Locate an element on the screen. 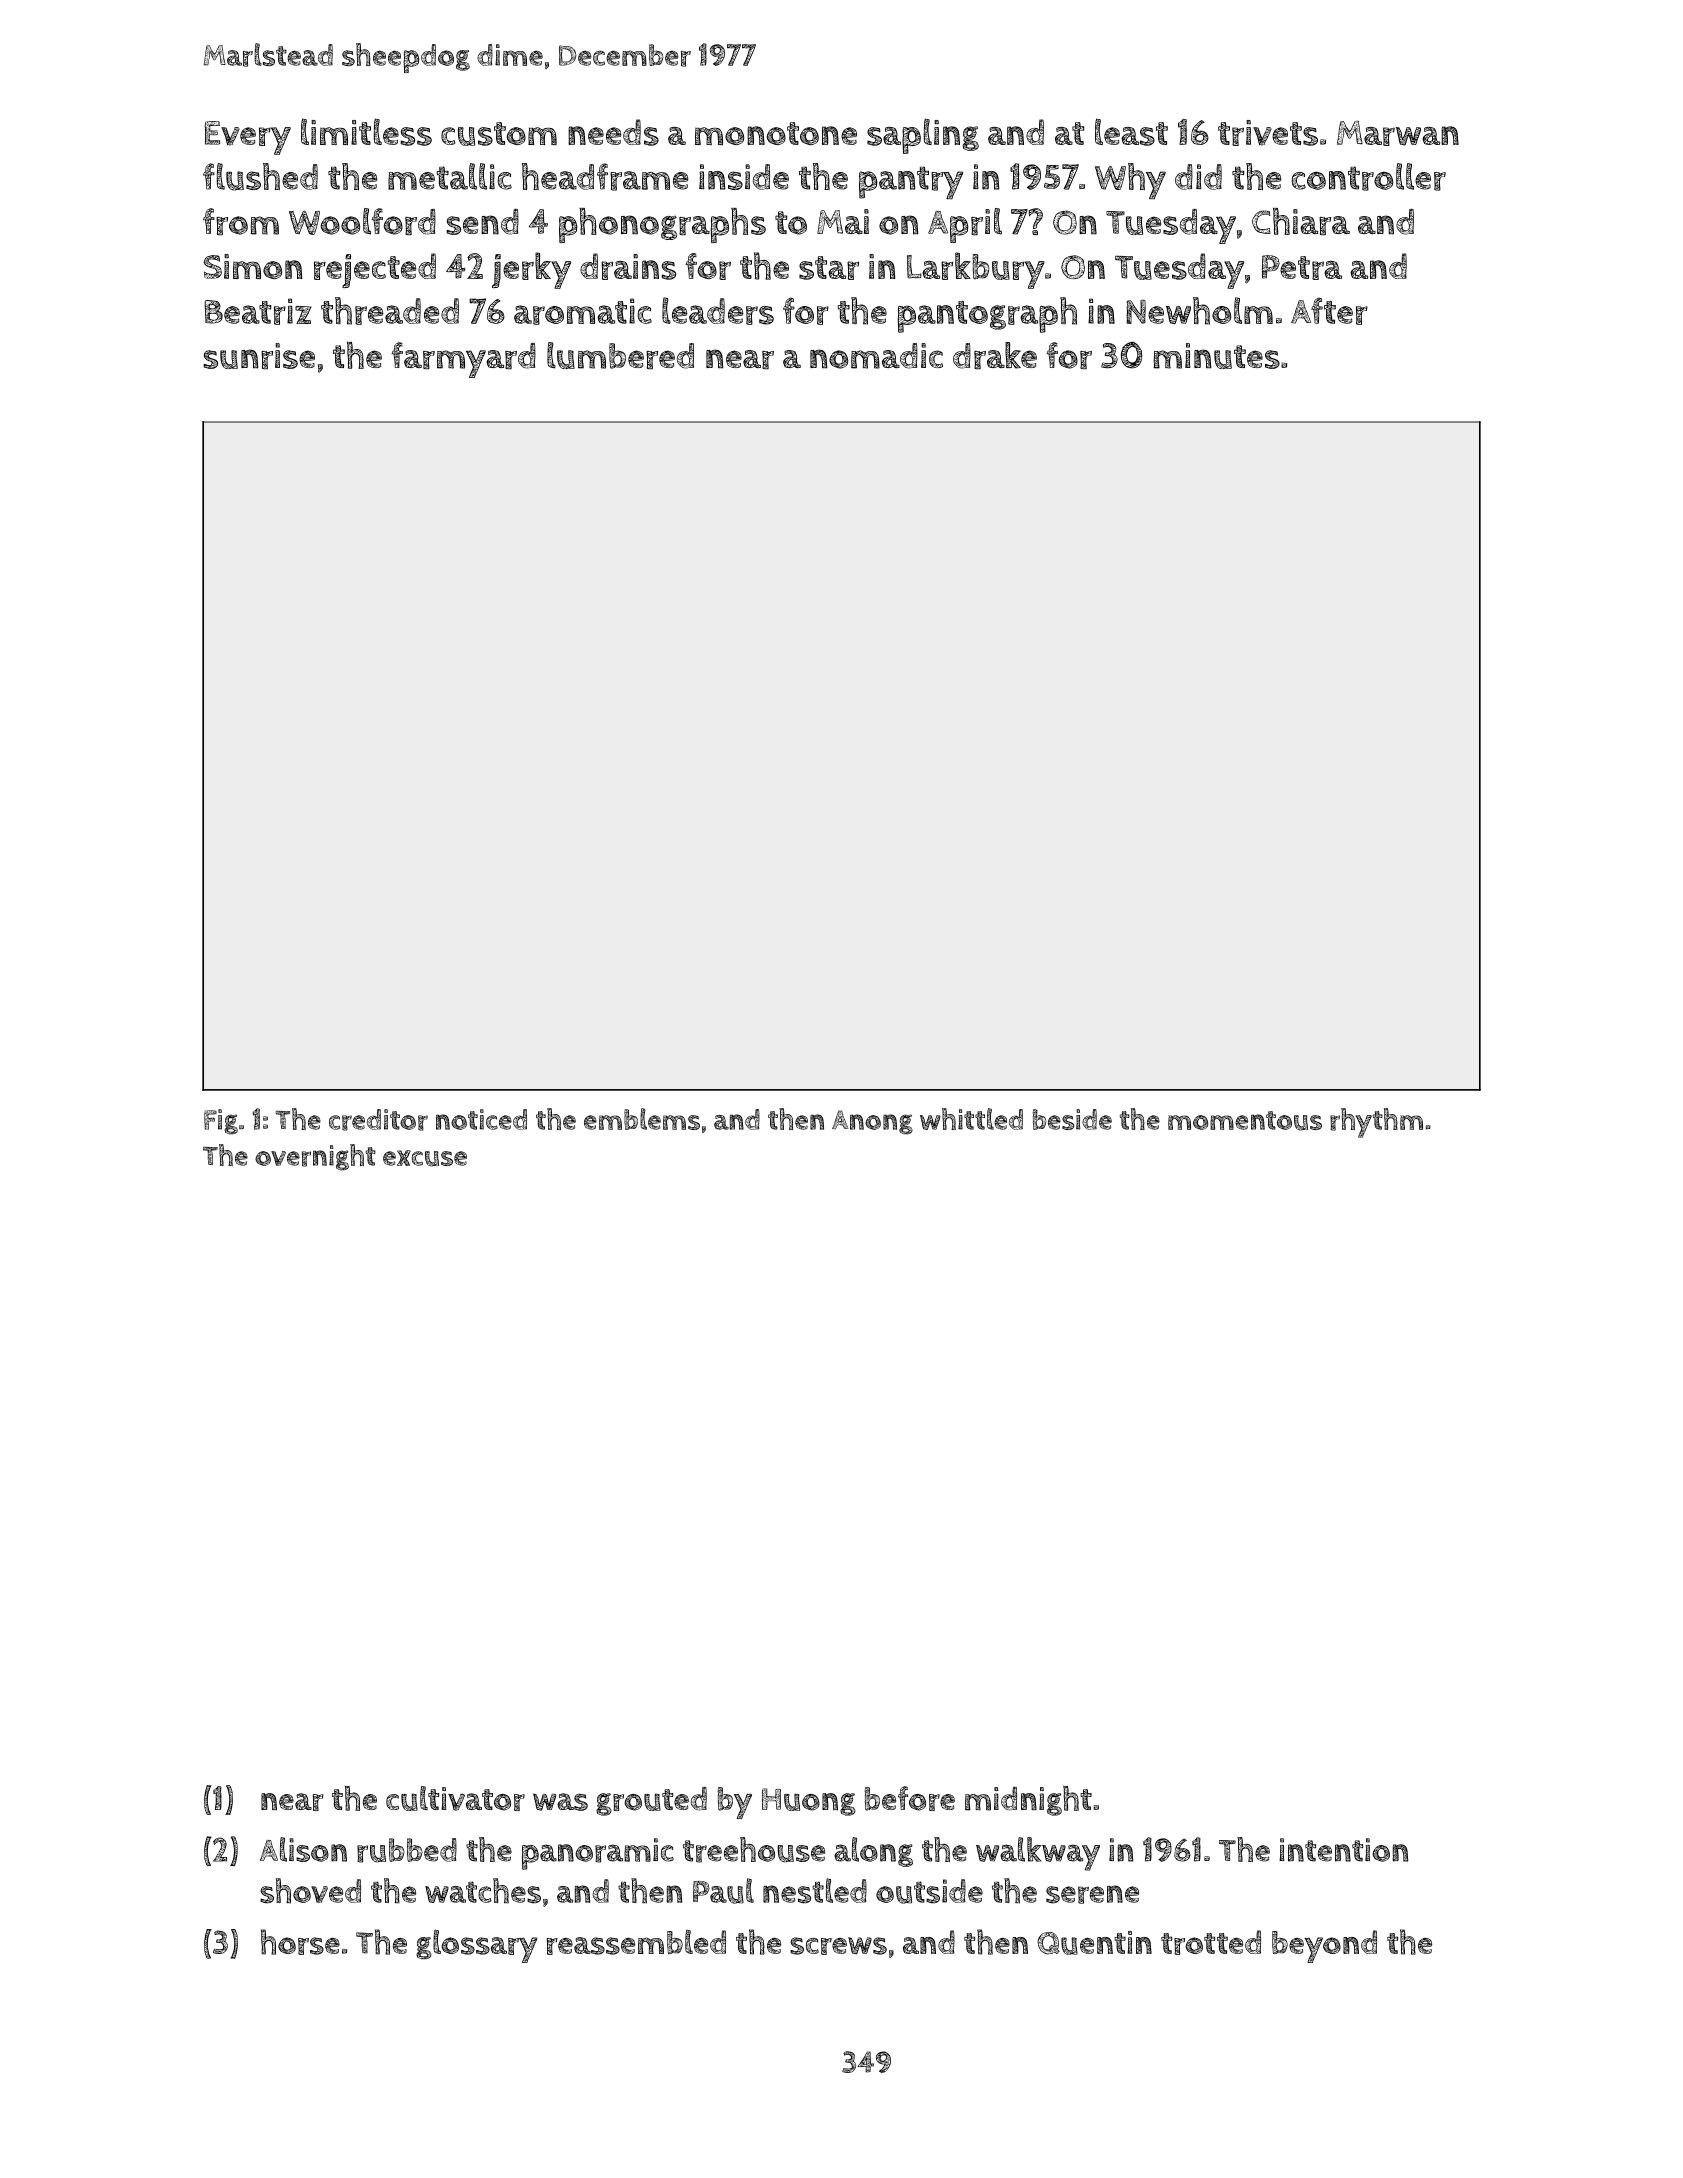 This screenshot has width=1683, height=2178. momentous is located at coordinates (1245, 1121).
